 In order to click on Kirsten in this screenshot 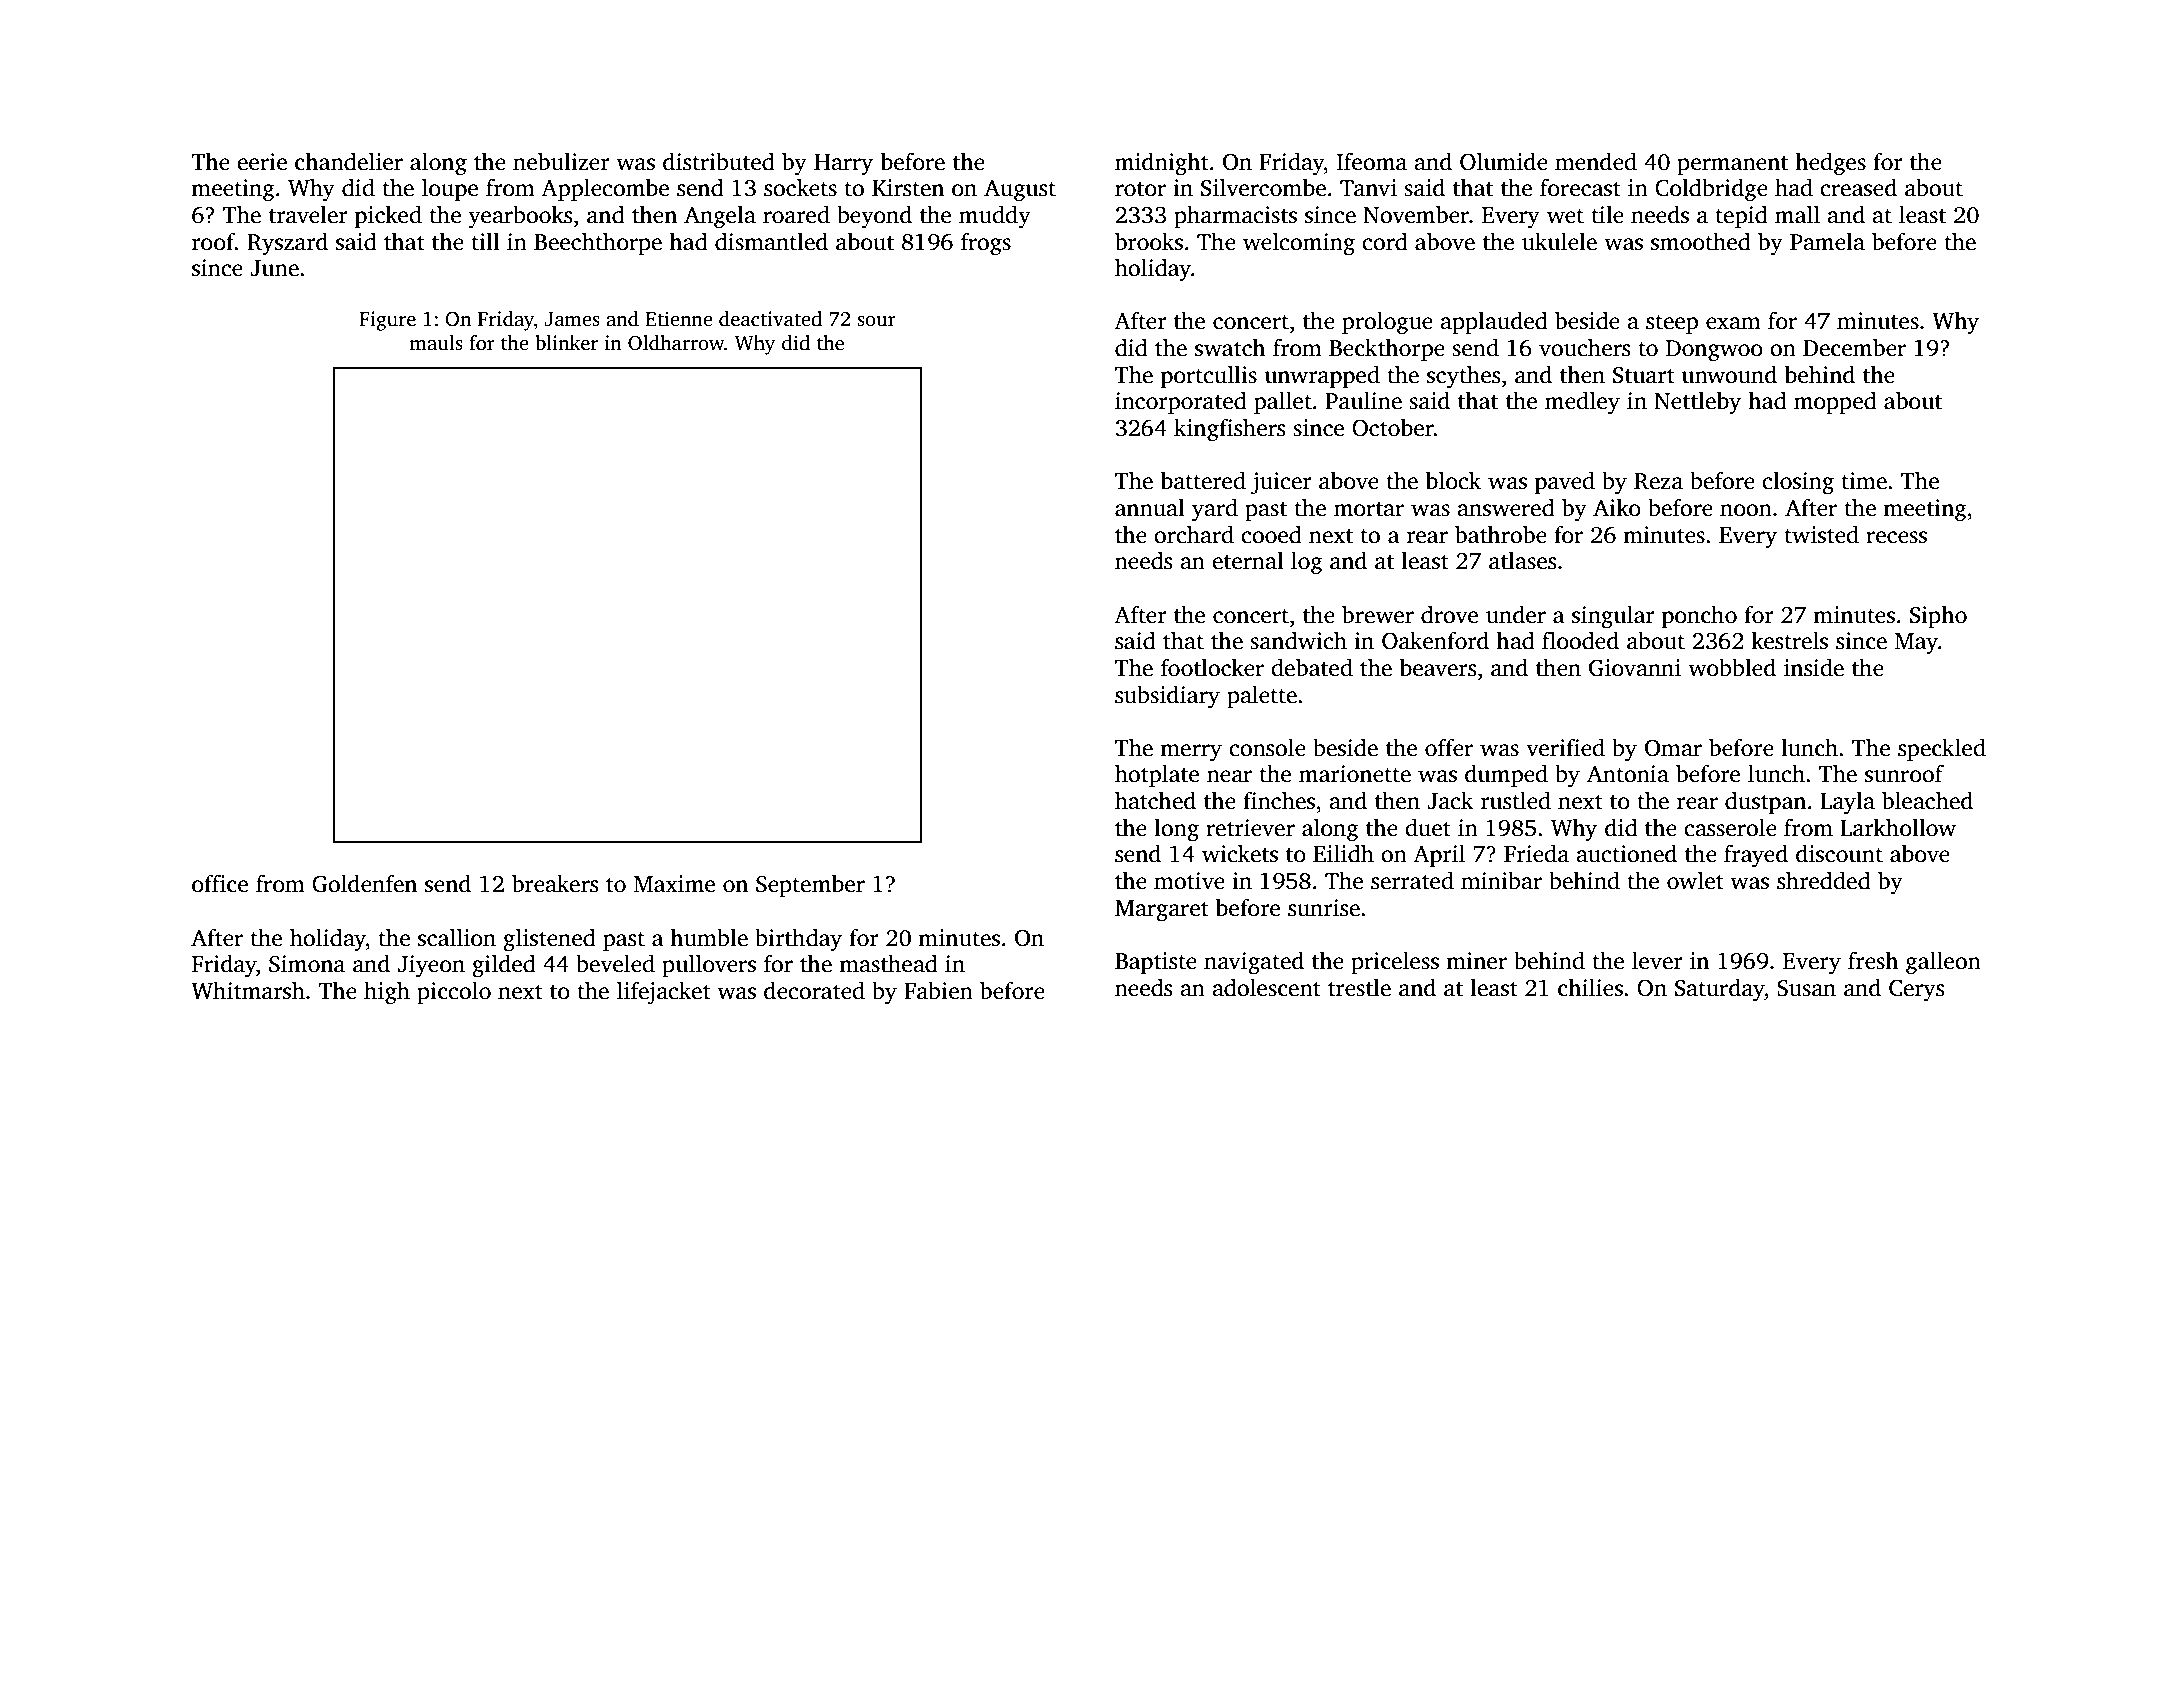, I will do `click(908, 188)`.
